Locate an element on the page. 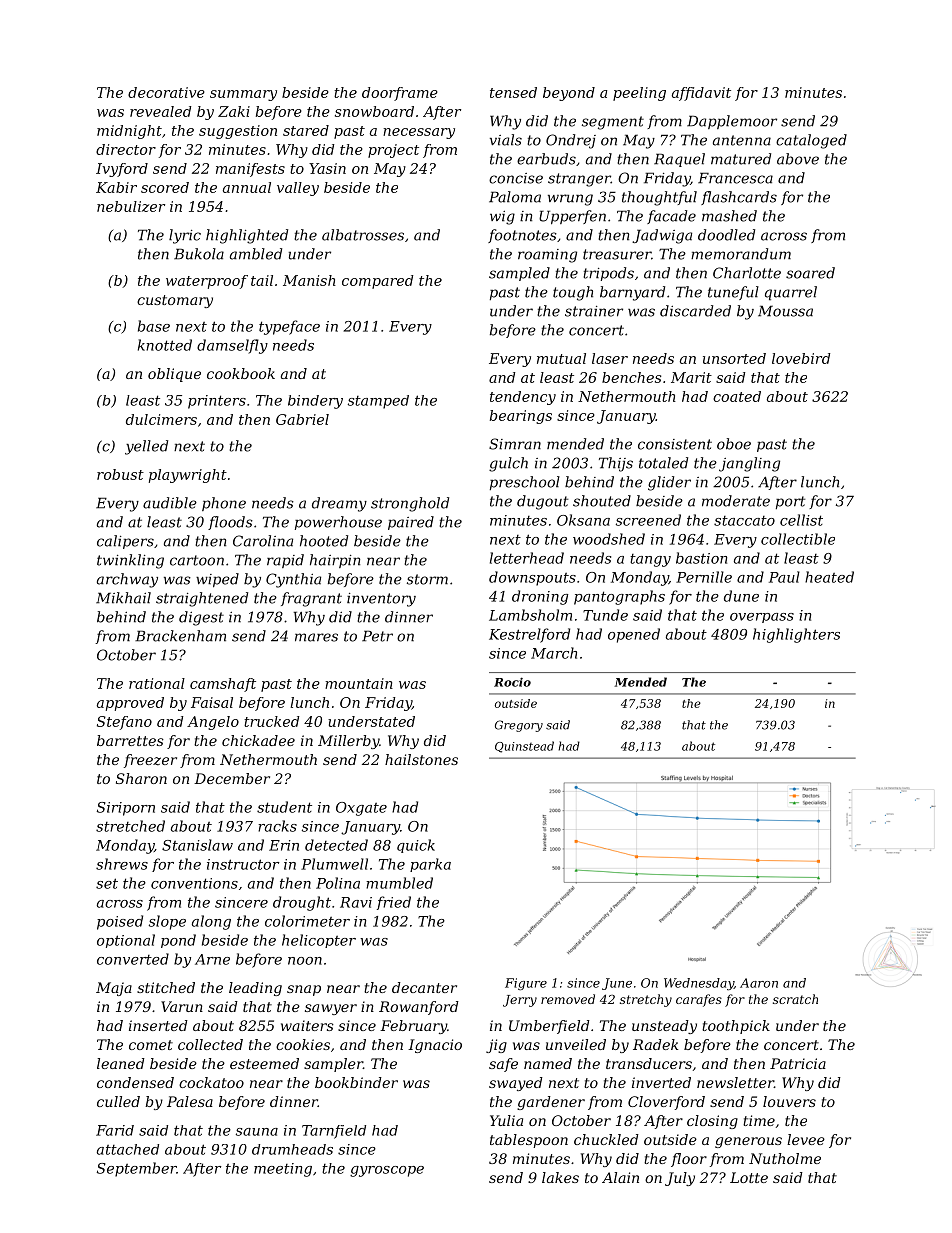 This document has width=952, height=1233. mashed is located at coordinates (729, 216).
